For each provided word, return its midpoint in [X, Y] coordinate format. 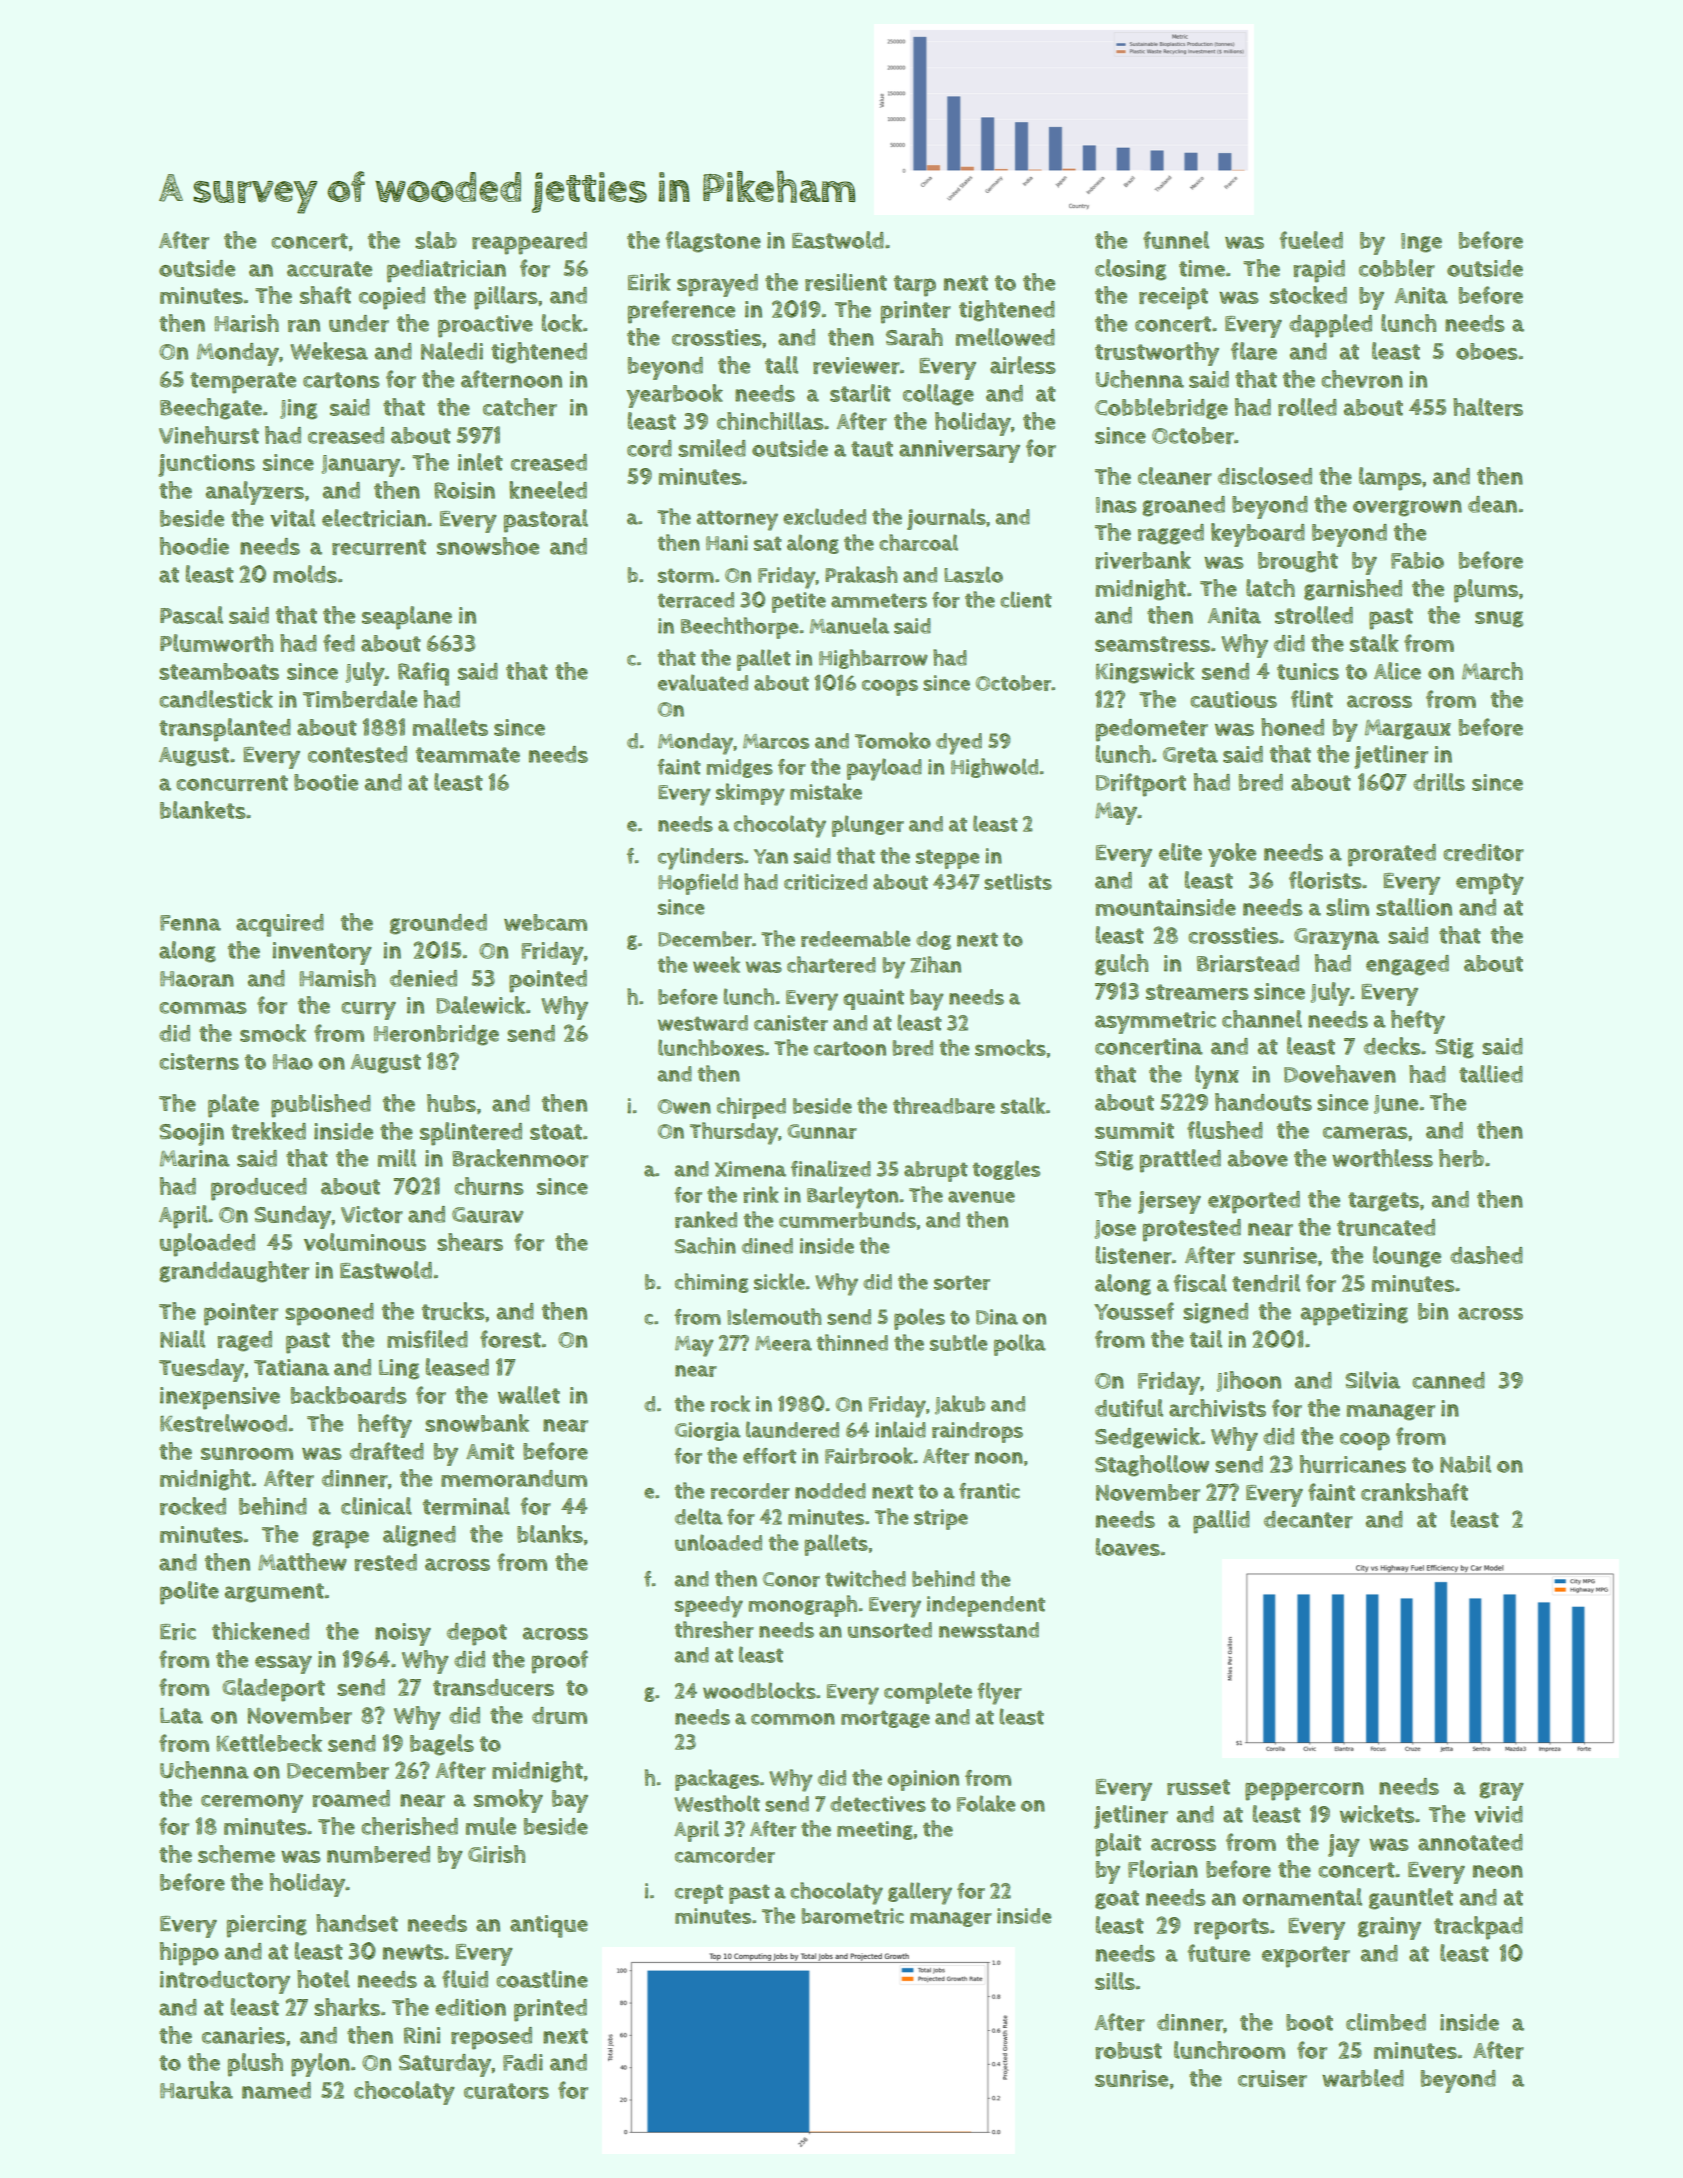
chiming [712, 1283]
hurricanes [1353, 1464]
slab [436, 240]
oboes [1487, 351]
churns [489, 1186]
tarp [915, 286]
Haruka [196, 2090]
